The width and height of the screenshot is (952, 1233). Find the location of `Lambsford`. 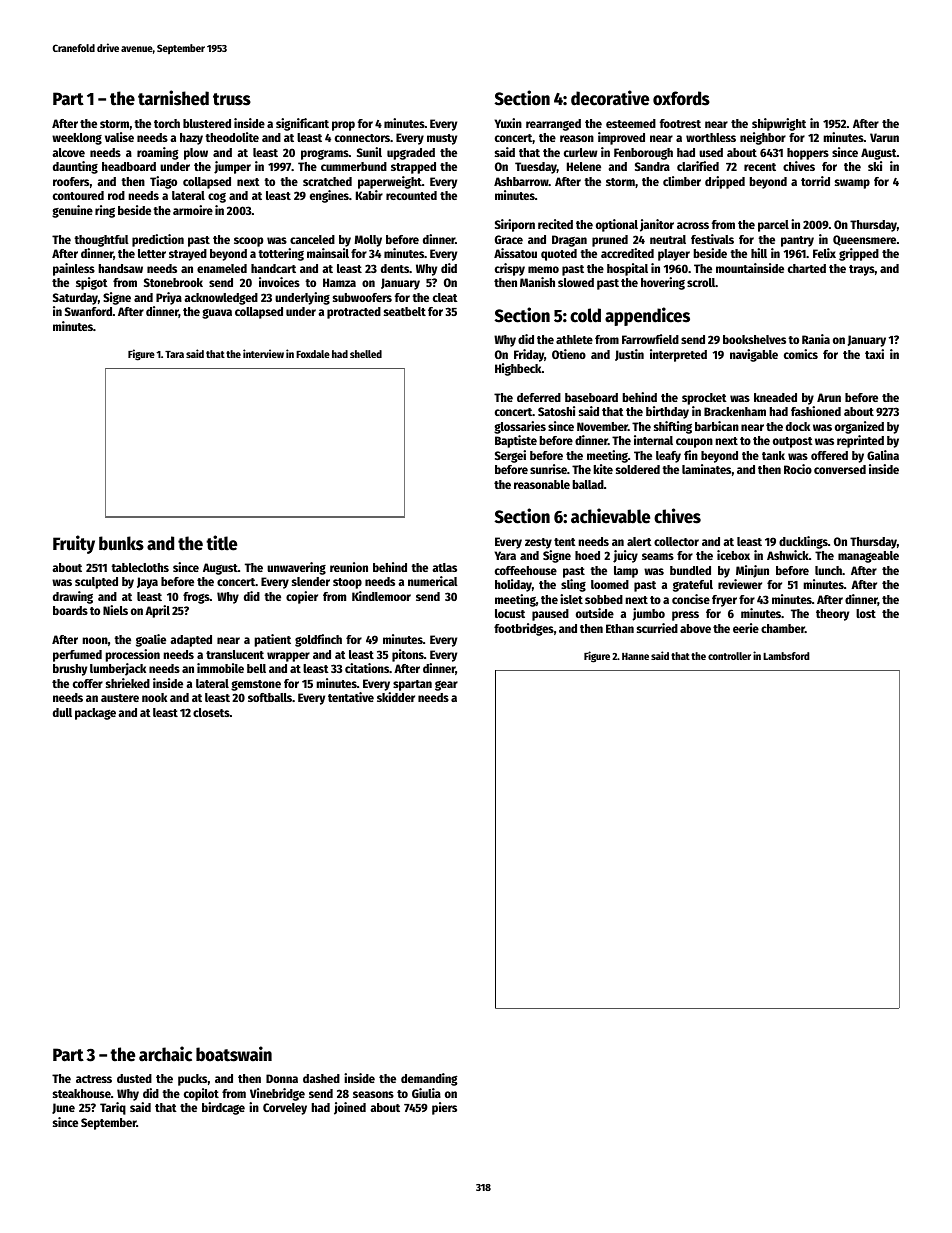

Lambsford is located at coordinates (786, 656).
